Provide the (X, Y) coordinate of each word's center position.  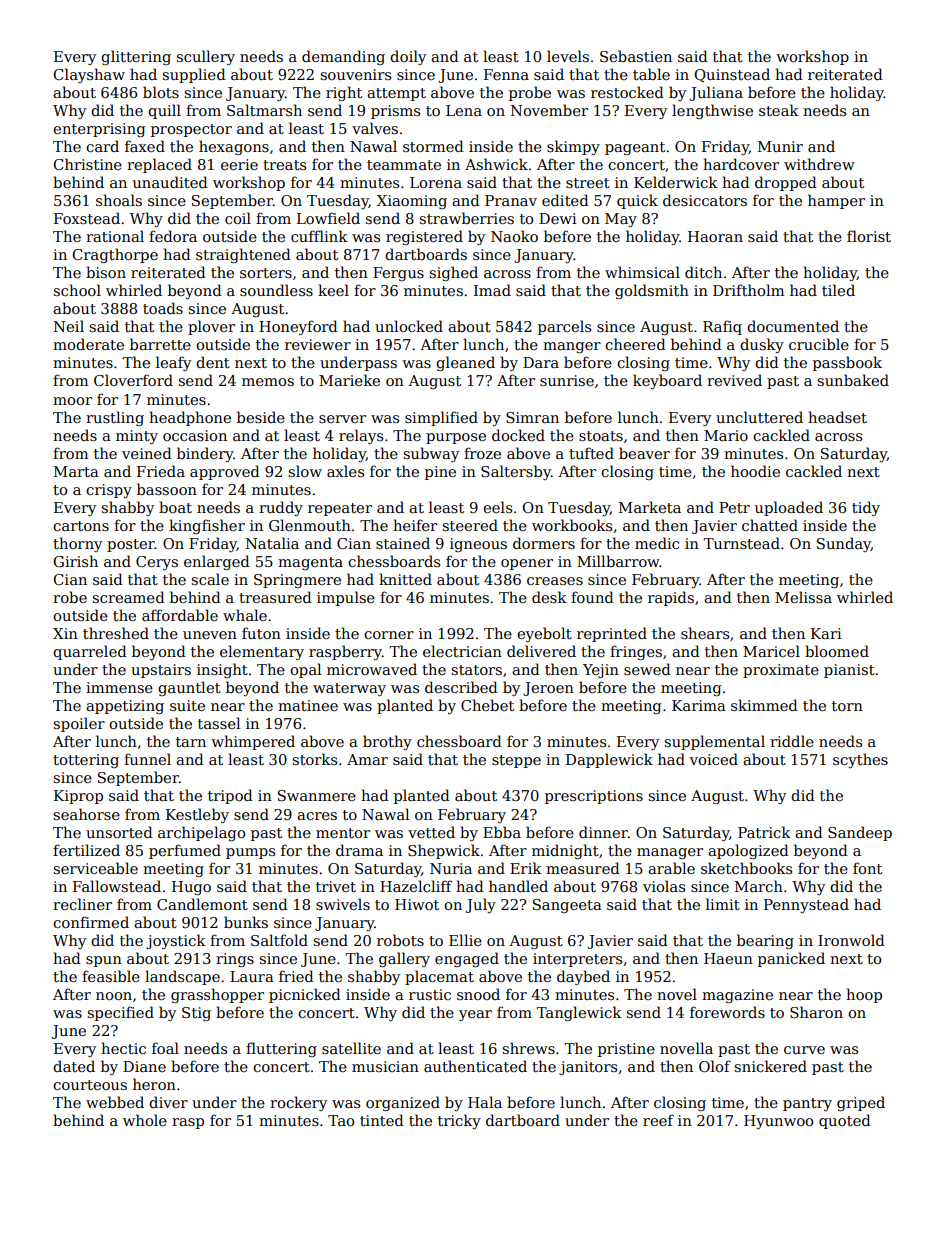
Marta (76, 471)
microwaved (372, 669)
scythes (860, 760)
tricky (459, 1121)
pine (440, 473)
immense (119, 687)
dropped (786, 183)
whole (145, 1120)
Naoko (514, 236)
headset (837, 417)
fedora (173, 236)
